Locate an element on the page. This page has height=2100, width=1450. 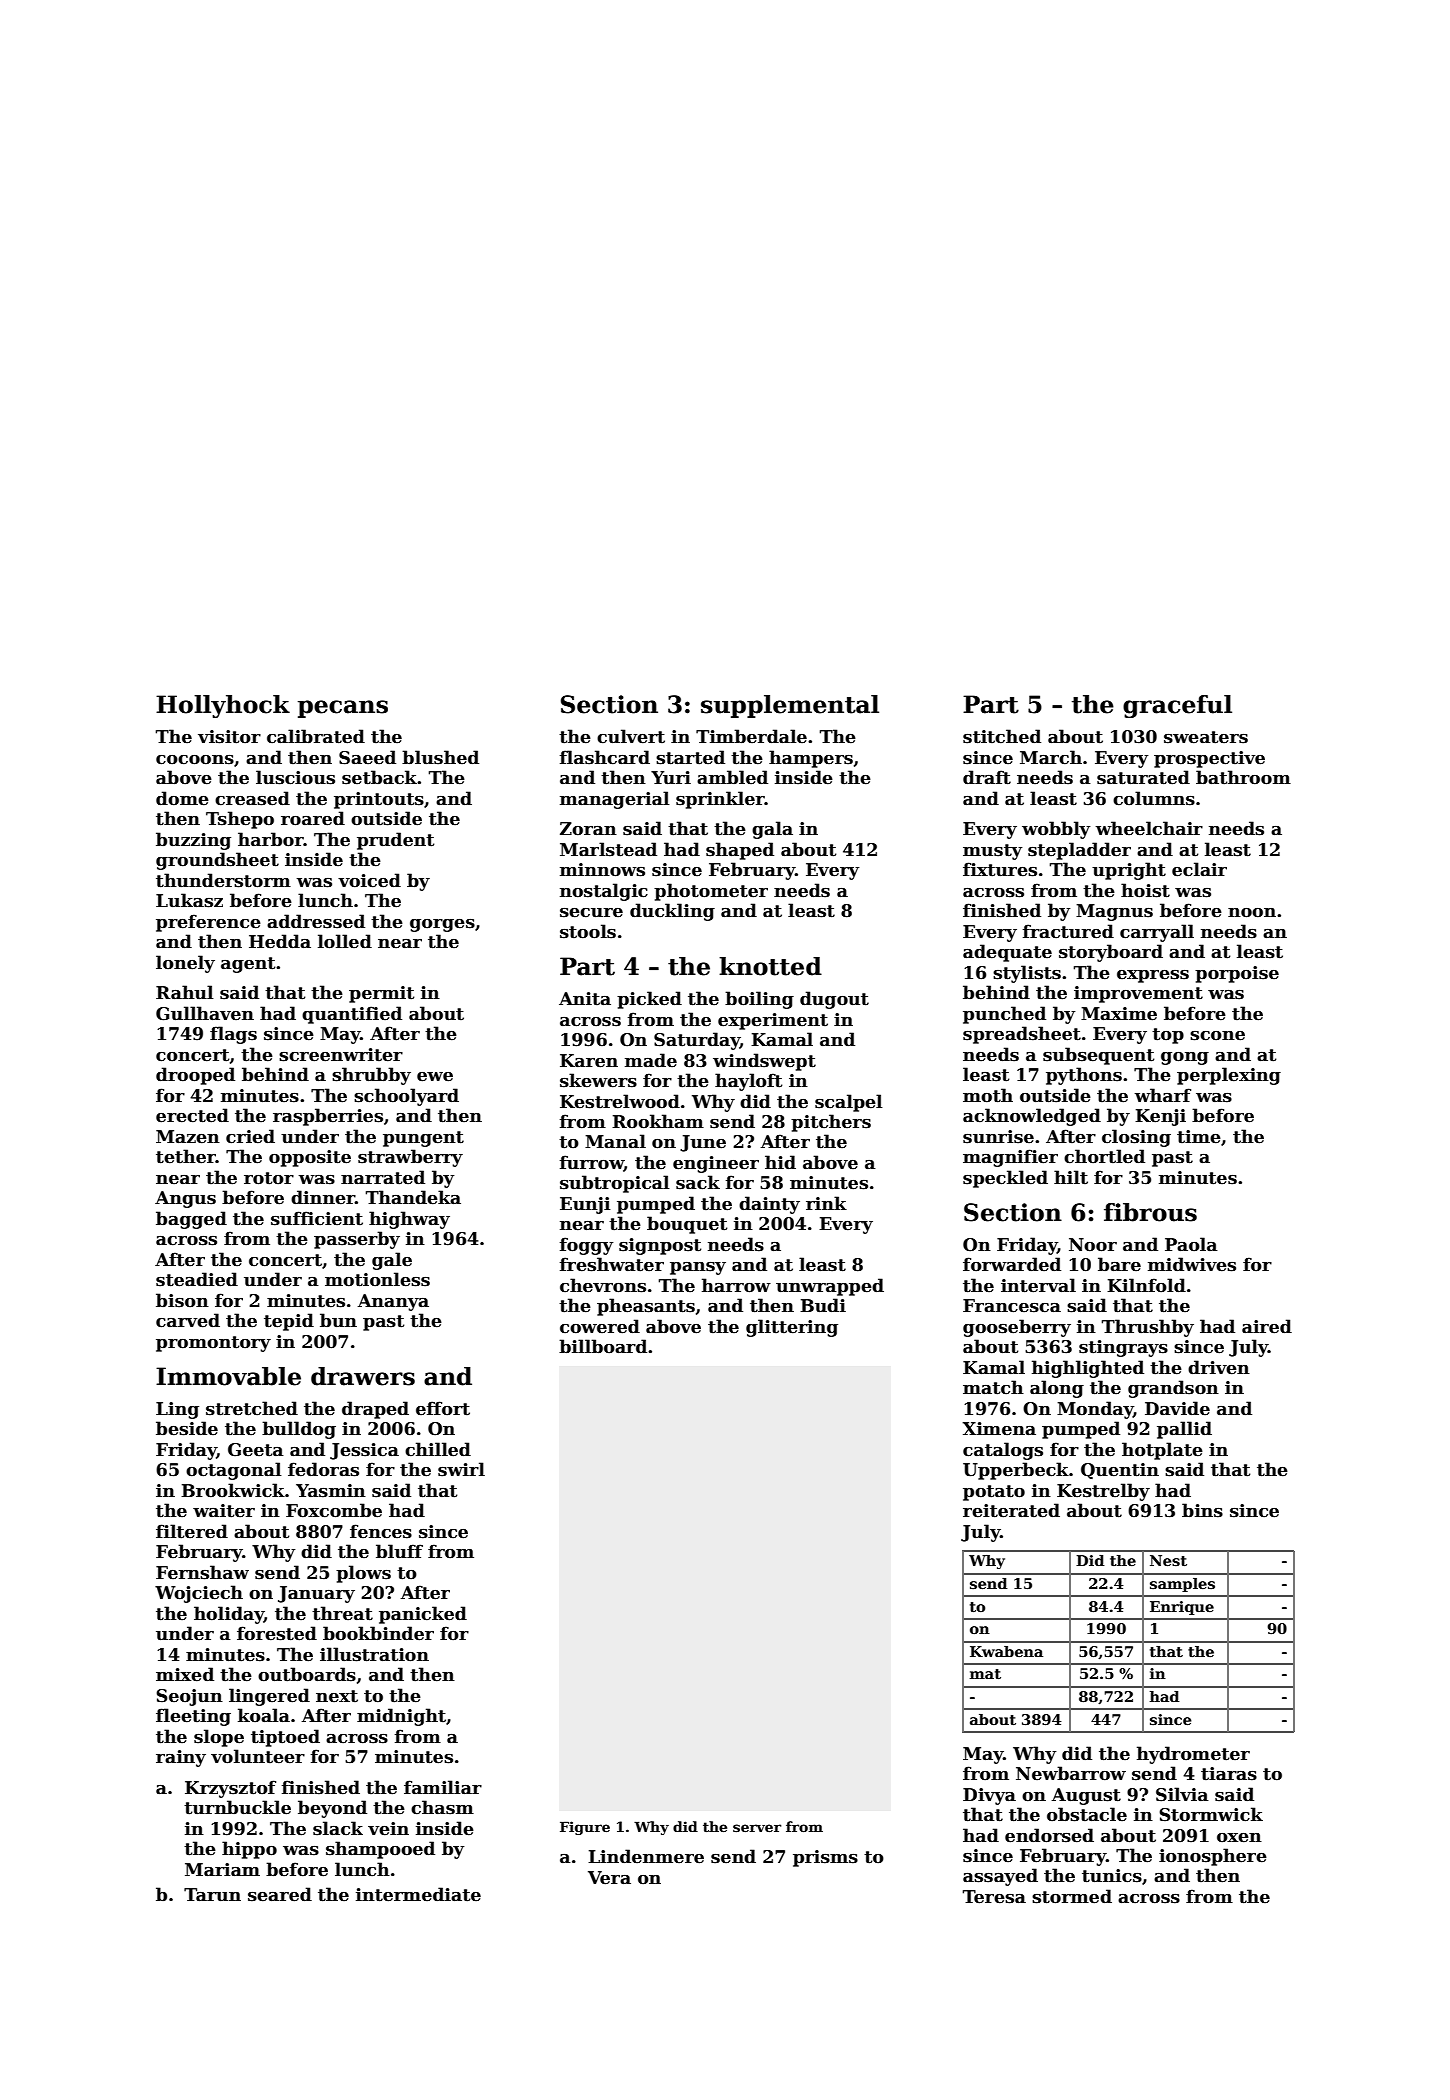
adequate is located at coordinates (1007, 953).
